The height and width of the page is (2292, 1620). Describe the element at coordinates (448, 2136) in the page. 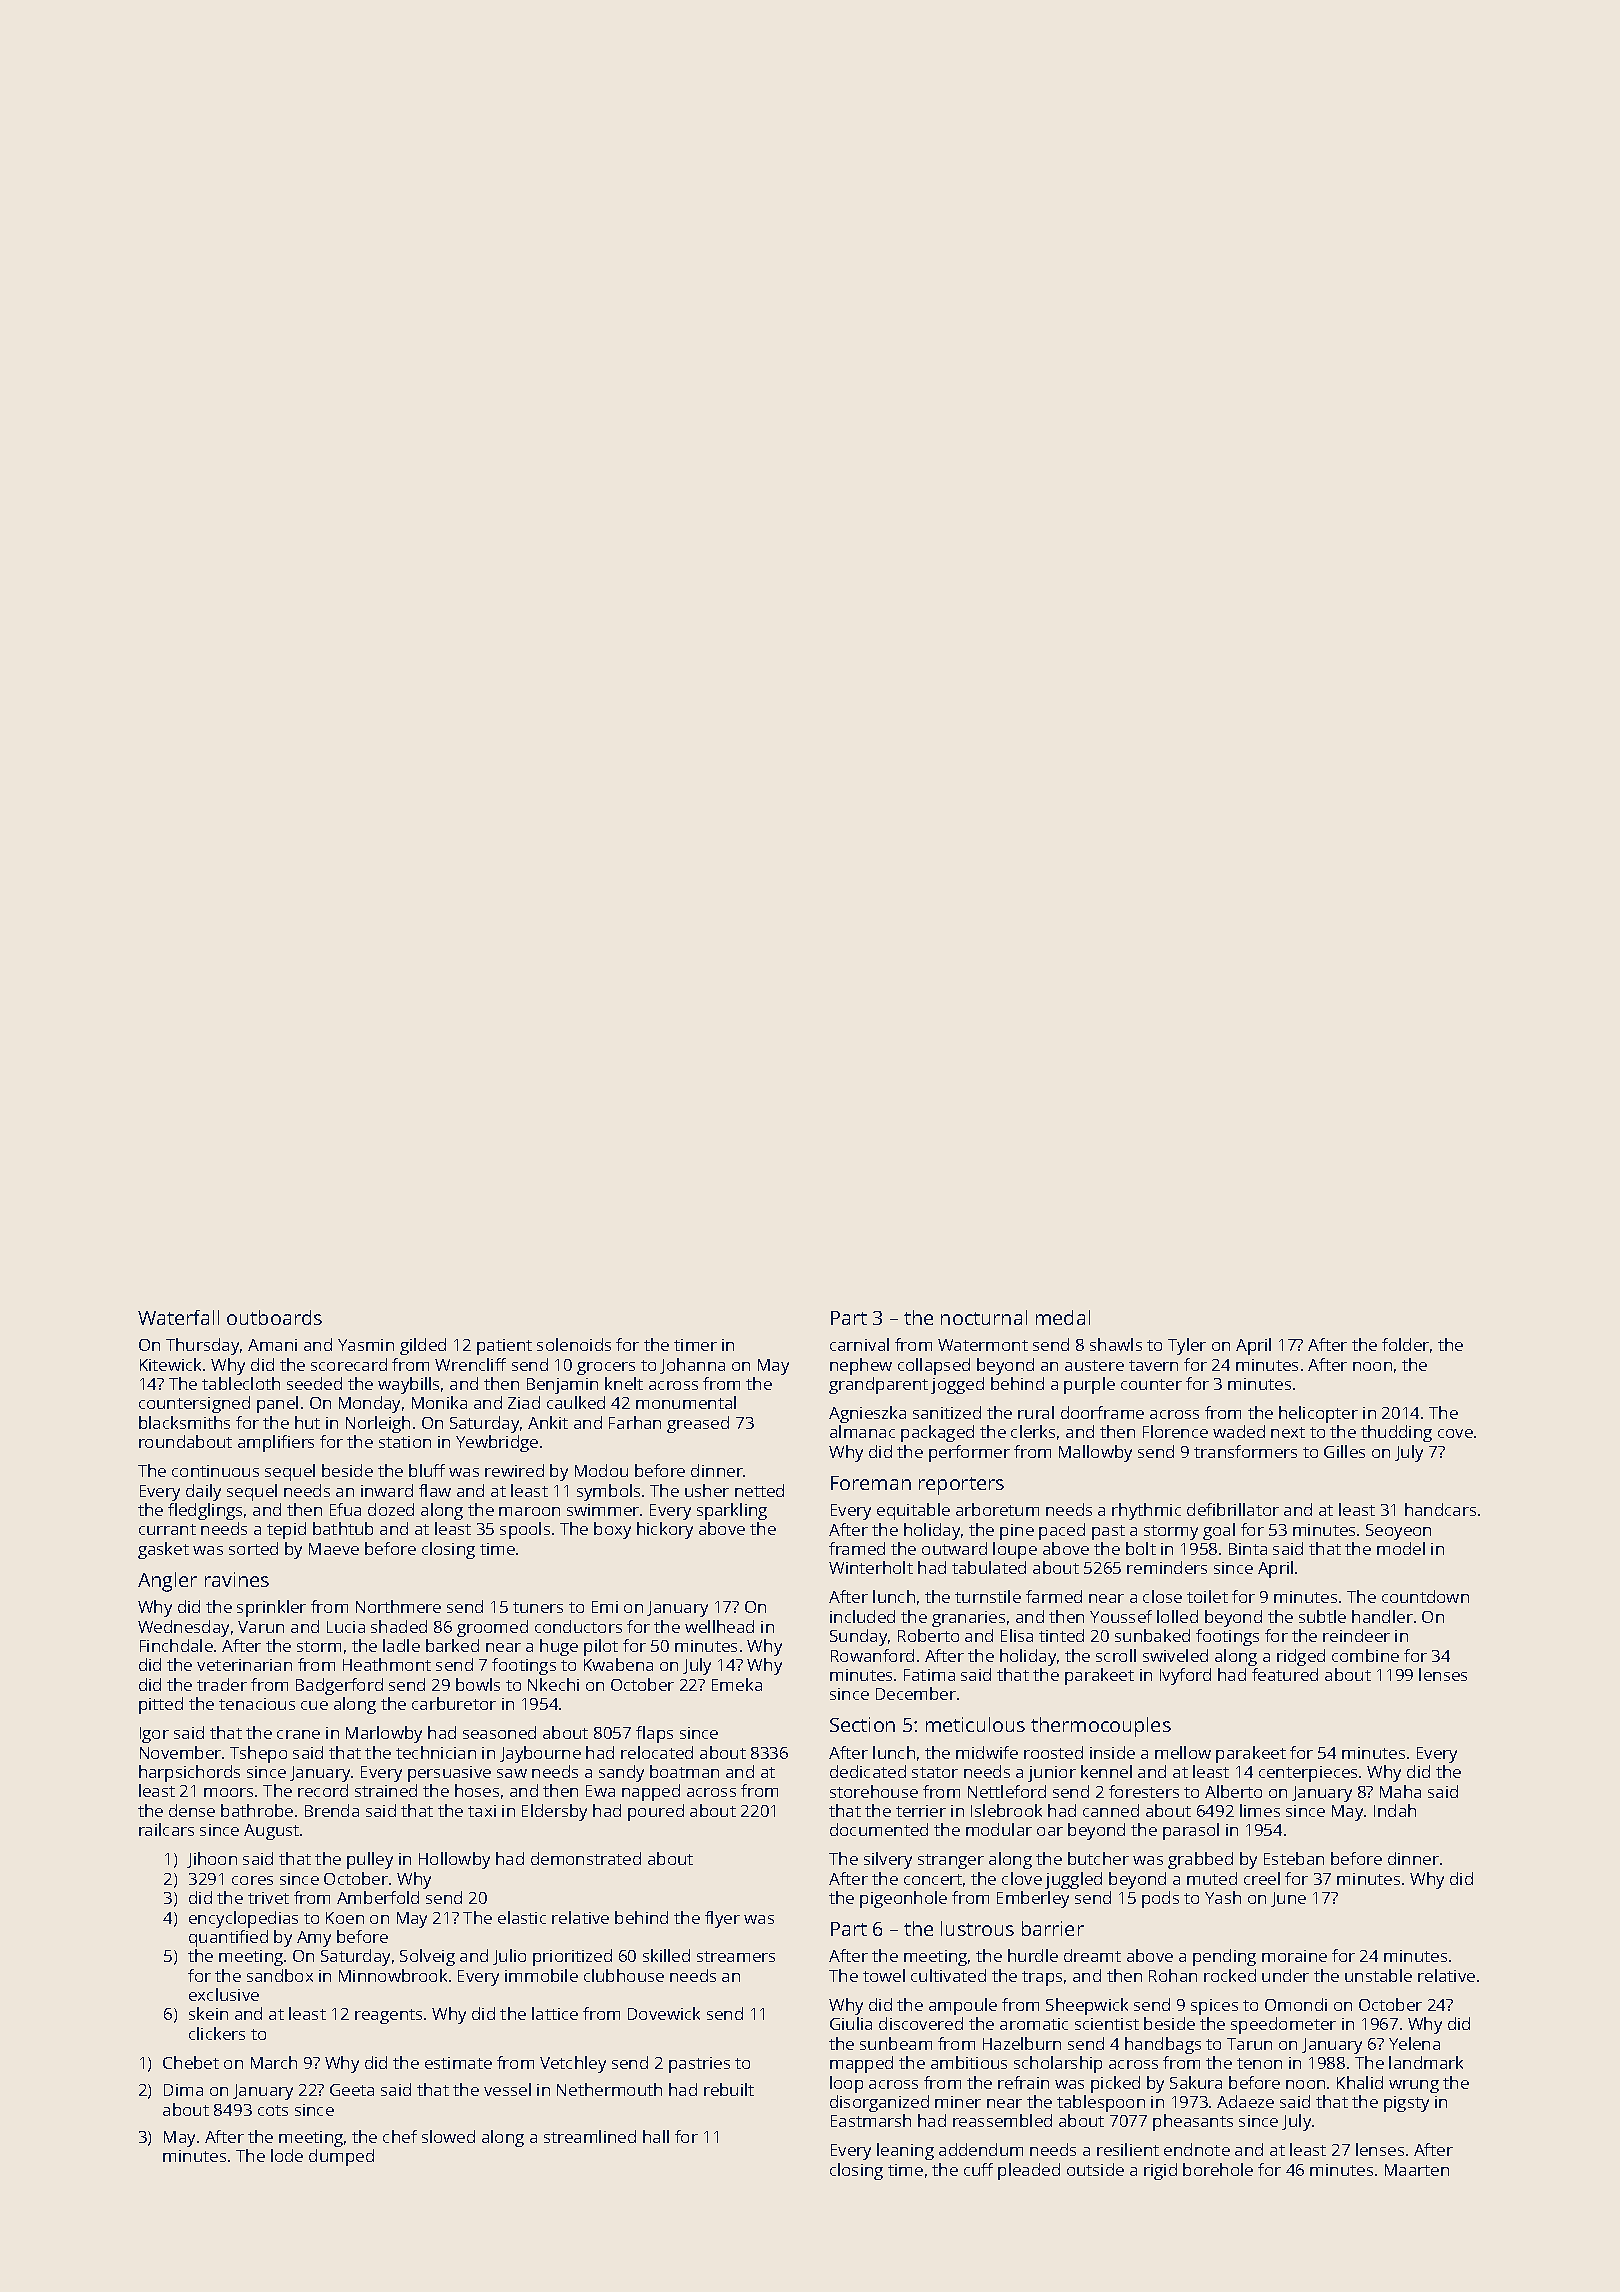

I see `slowed` at that location.
